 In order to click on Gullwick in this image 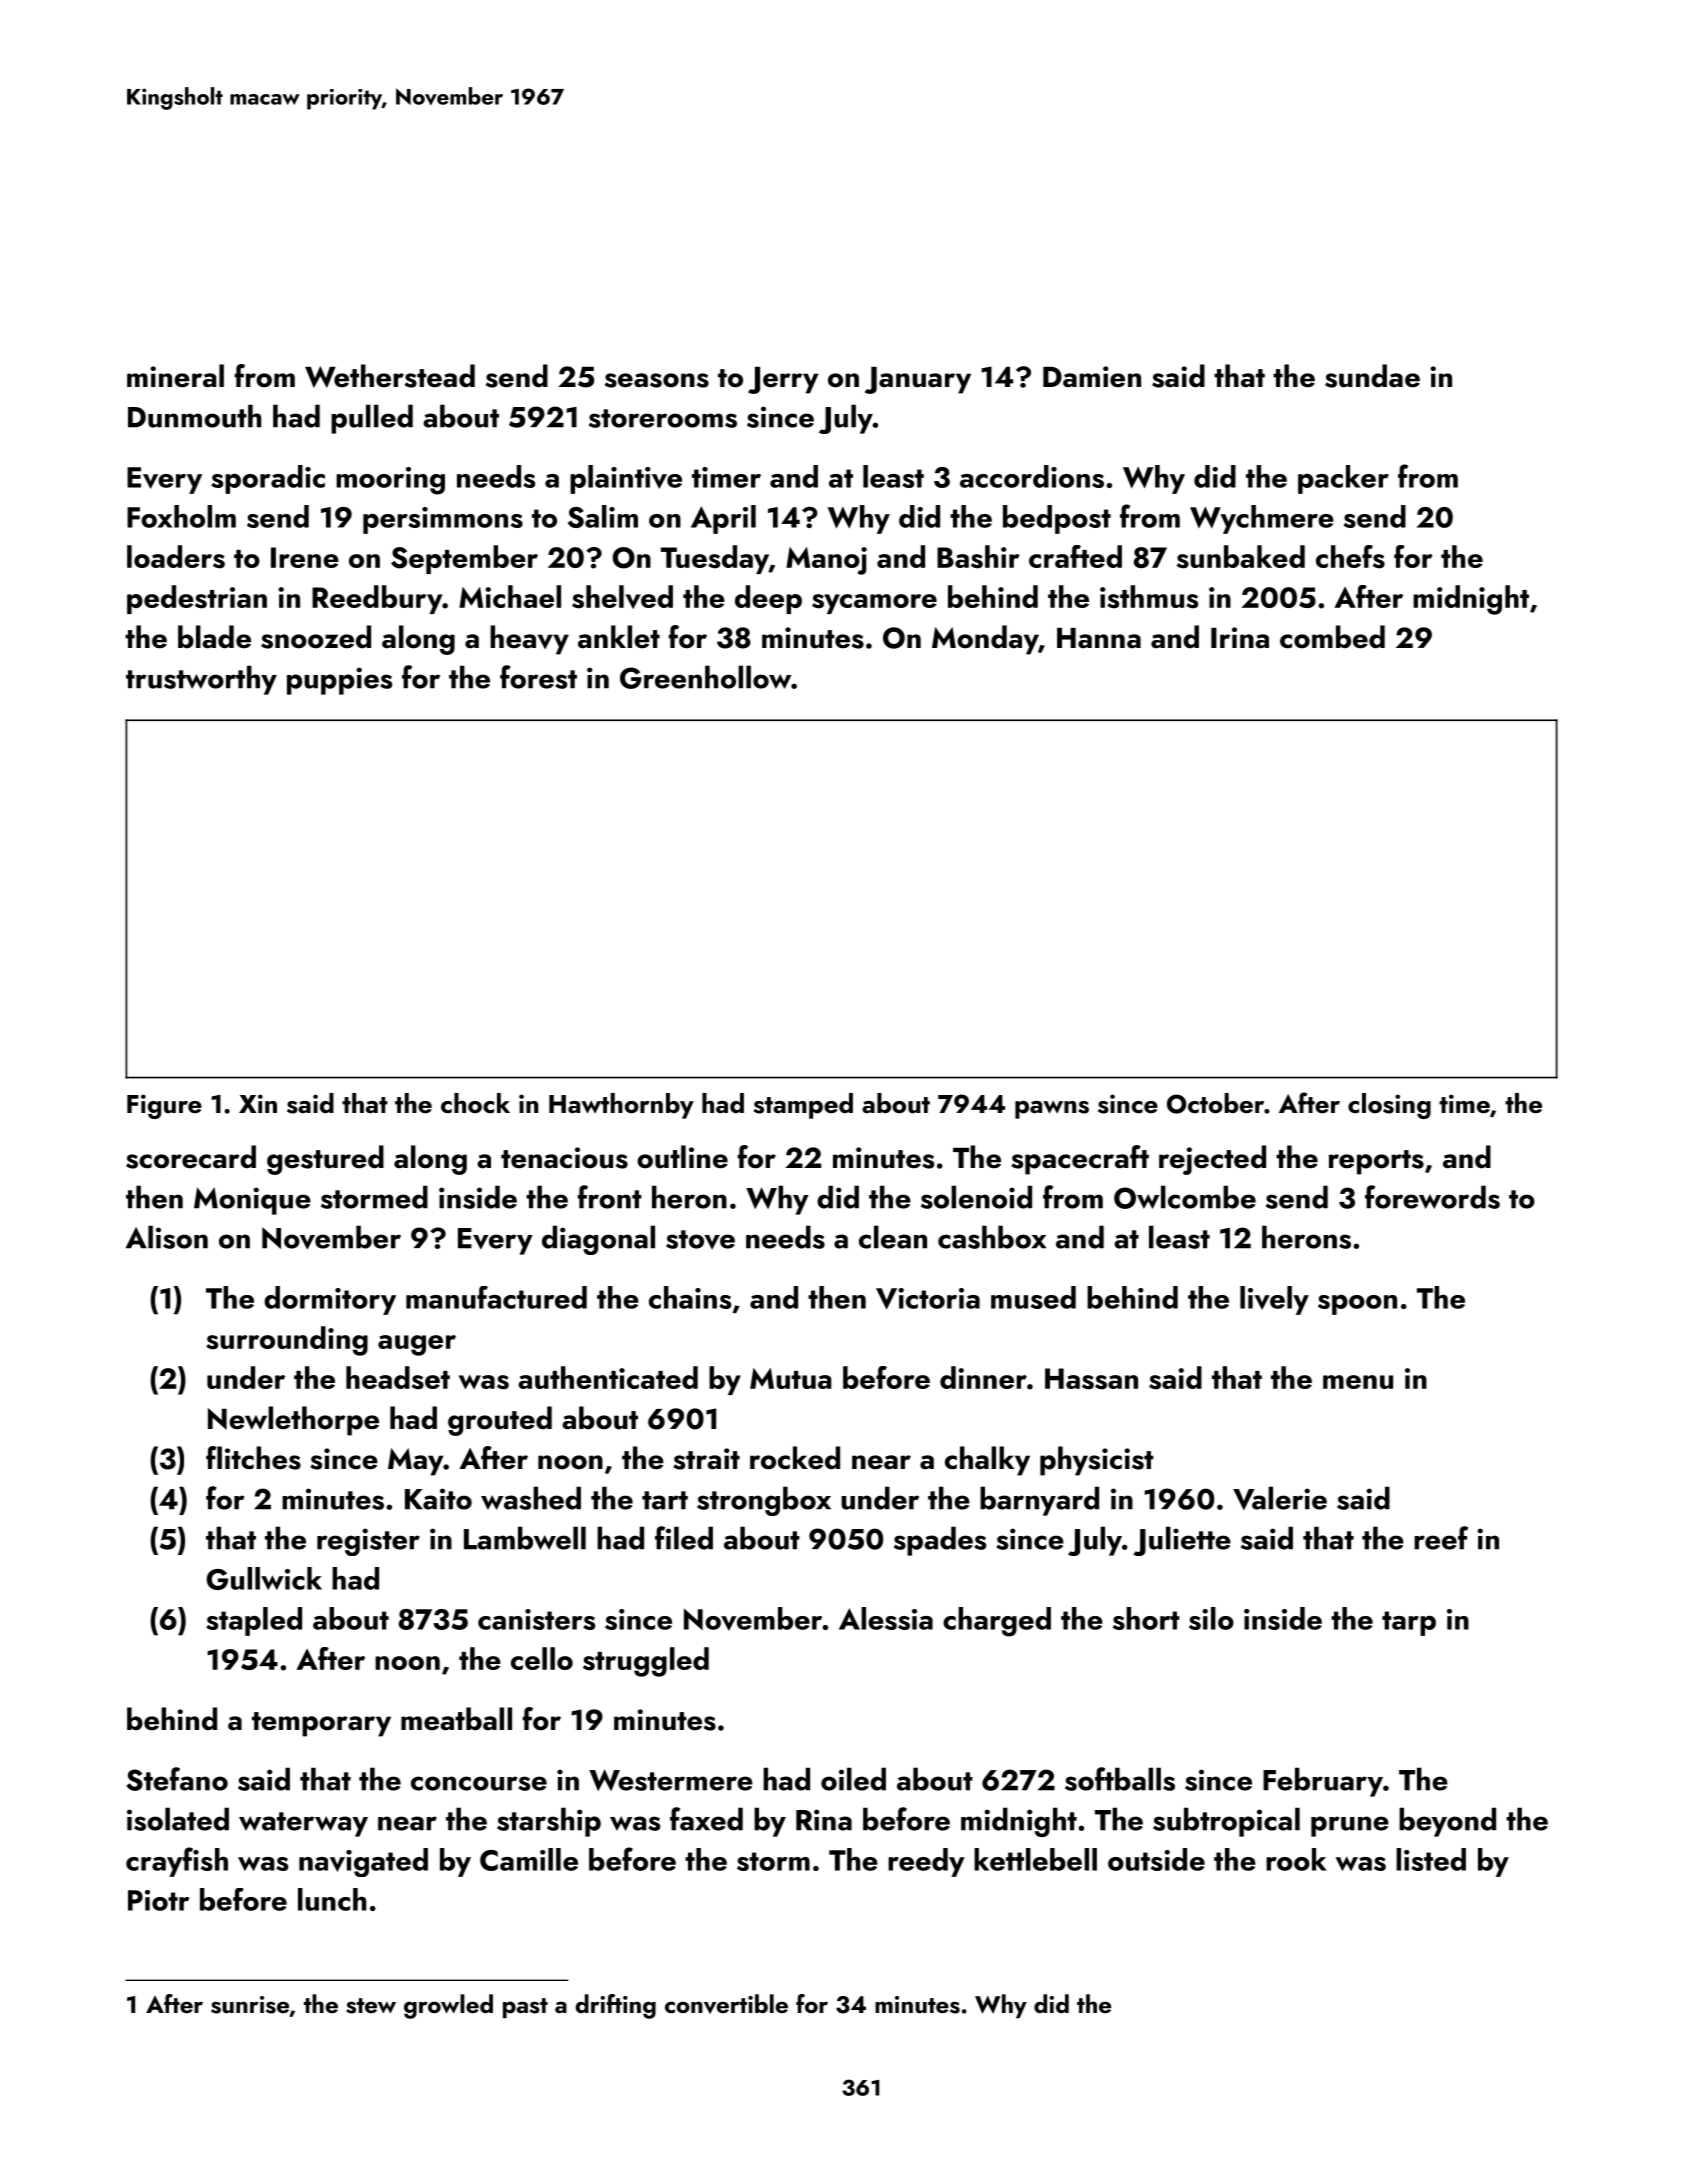, I will do `click(264, 1578)`.
